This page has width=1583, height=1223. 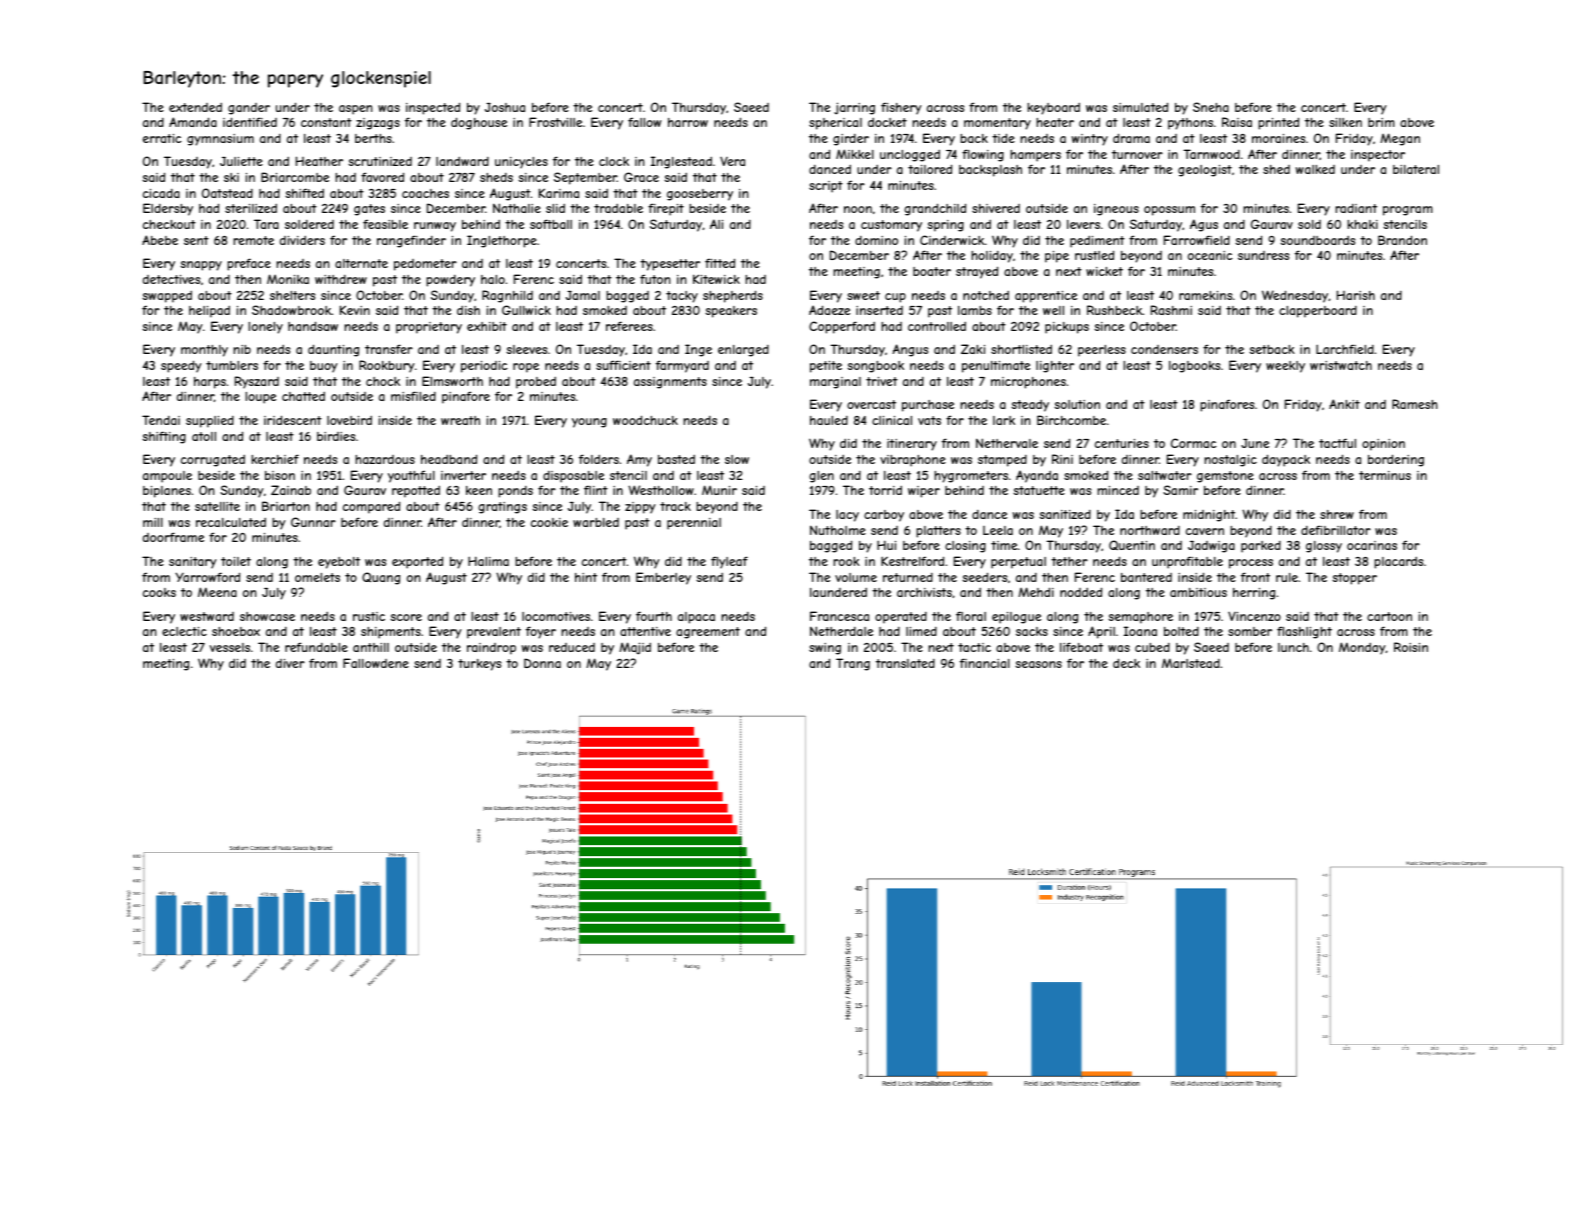 I want to click on hauled, so click(x=829, y=420).
